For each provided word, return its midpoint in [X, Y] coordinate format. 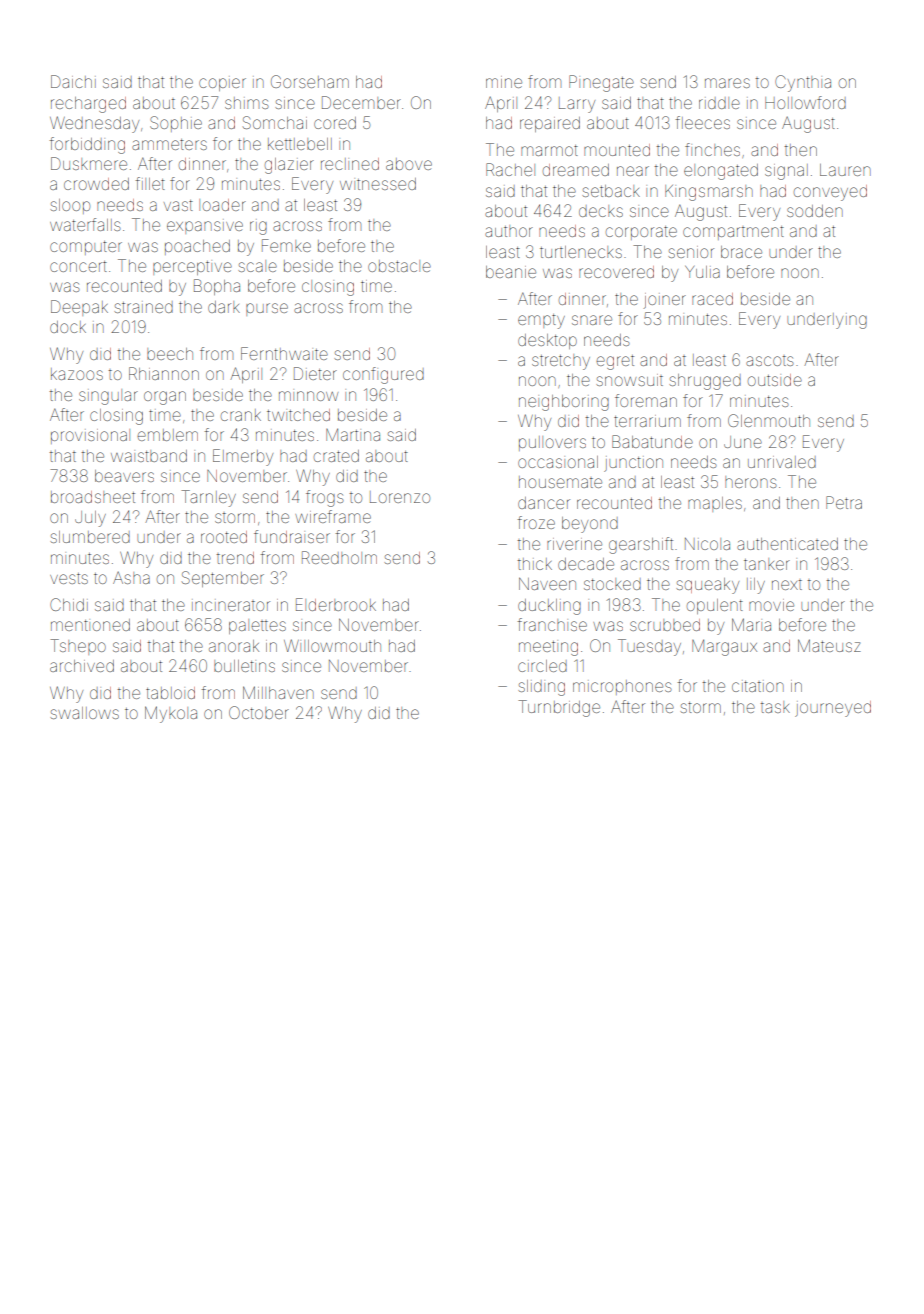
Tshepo [78, 647]
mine [504, 82]
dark [224, 307]
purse [267, 309]
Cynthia [803, 83]
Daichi [73, 81]
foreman [646, 400]
